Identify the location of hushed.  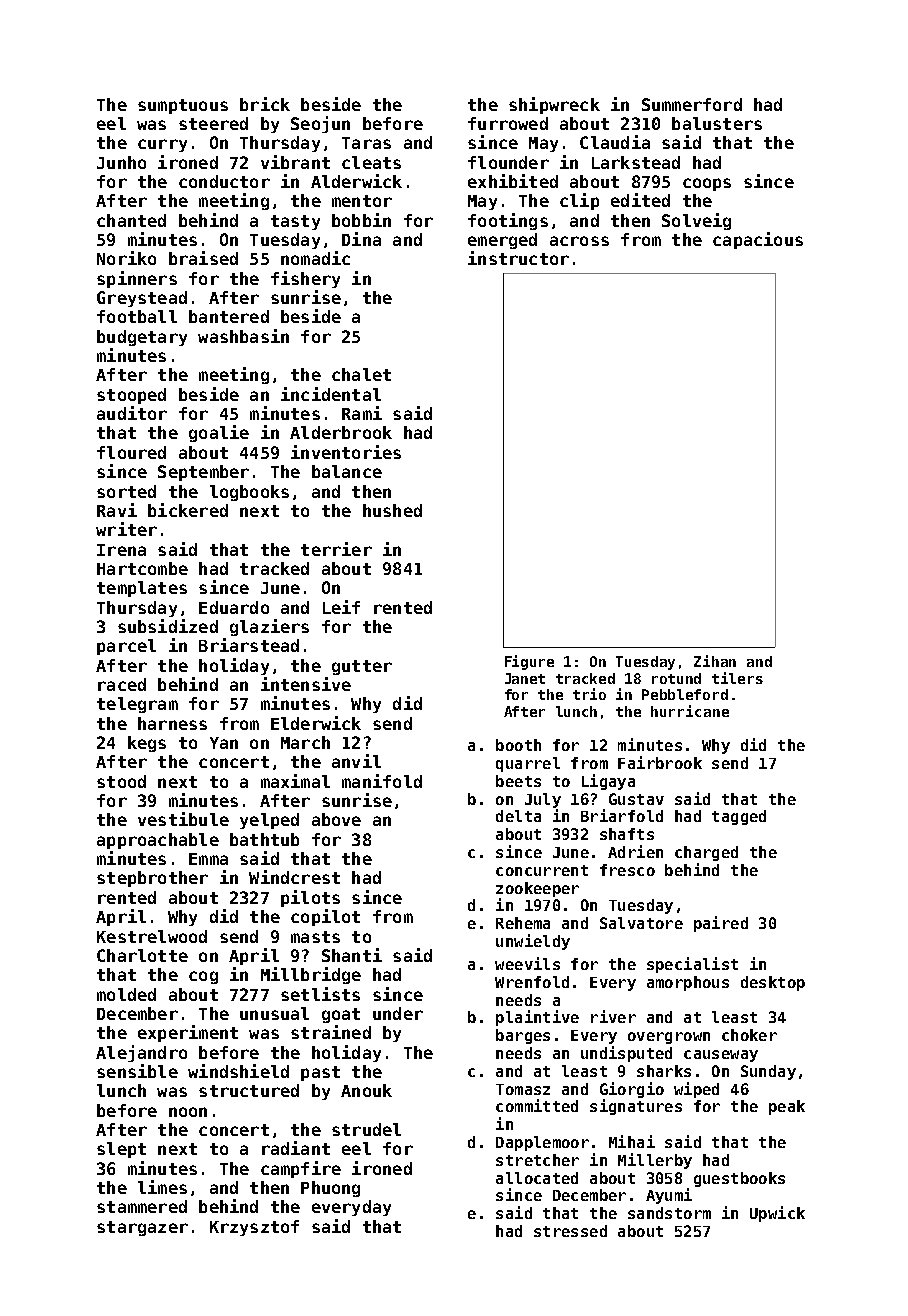
(392, 510).
